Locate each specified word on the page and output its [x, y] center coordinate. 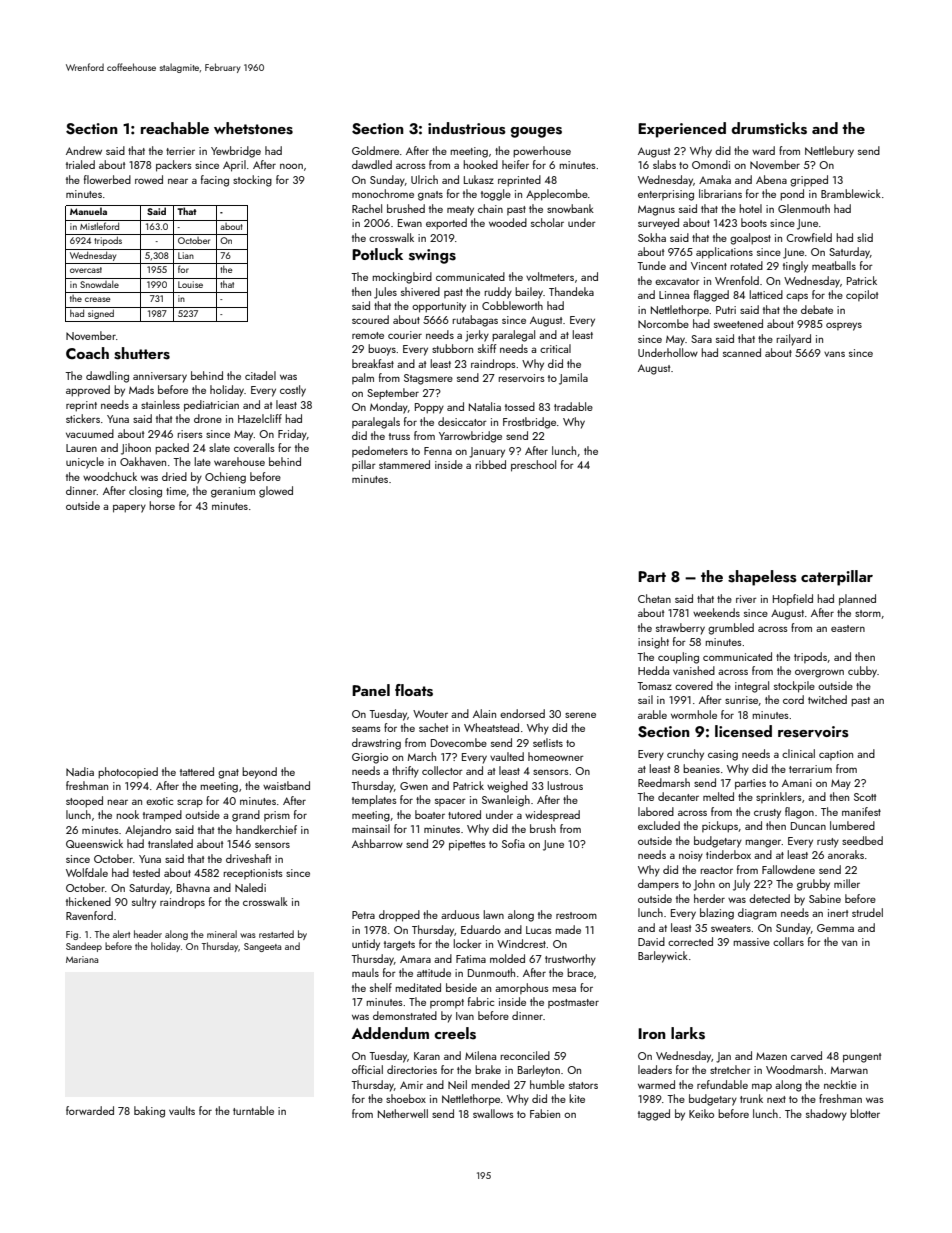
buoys [382, 350]
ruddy [498, 293]
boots [754, 222]
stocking [252, 181]
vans [834, 354]
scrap [190, 803]
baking [149, 1112]
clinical [798, 753]
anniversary [160, 377]
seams [366, 729]
